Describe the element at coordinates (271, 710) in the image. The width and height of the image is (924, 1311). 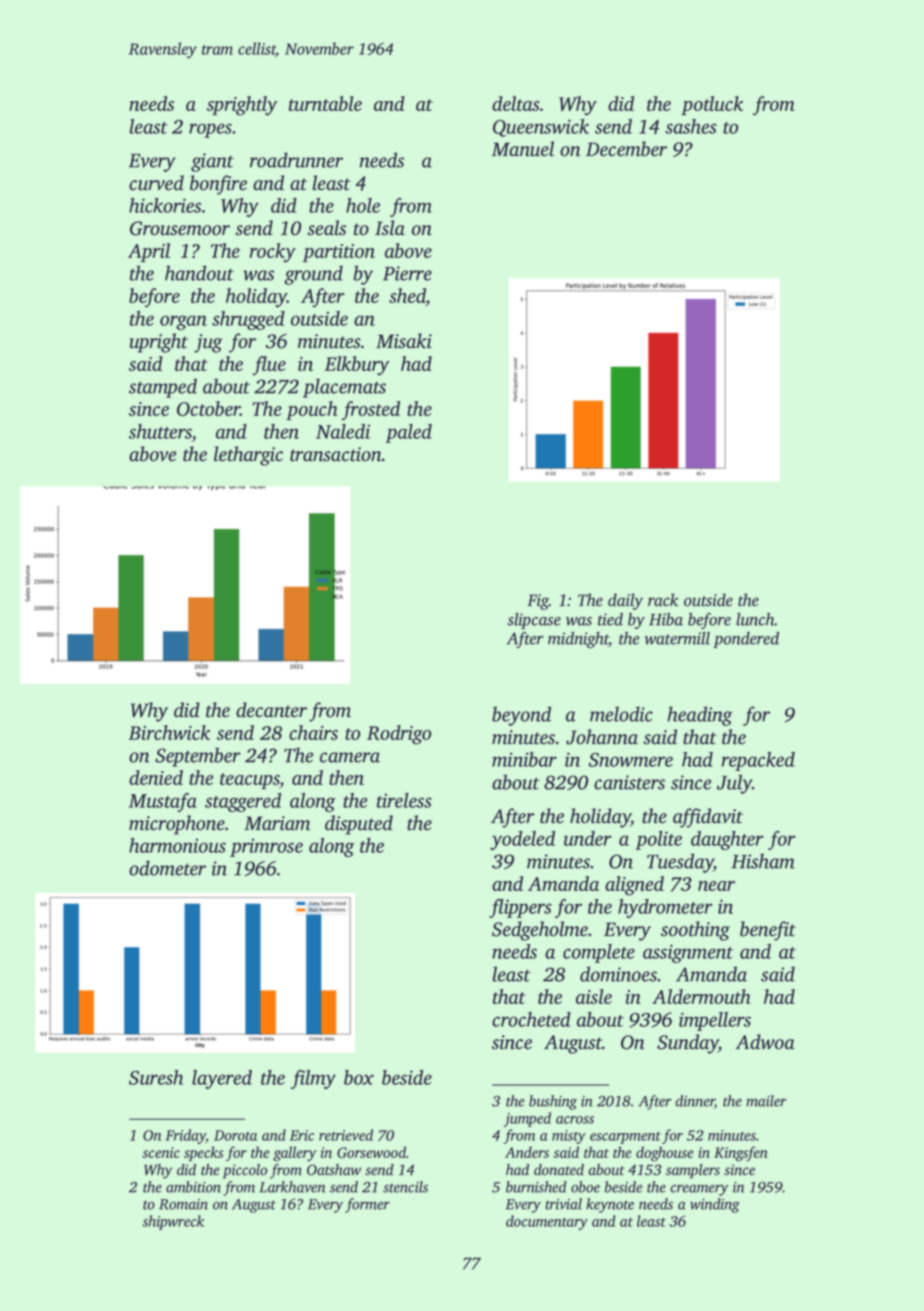
I see `decanter` at that location.
